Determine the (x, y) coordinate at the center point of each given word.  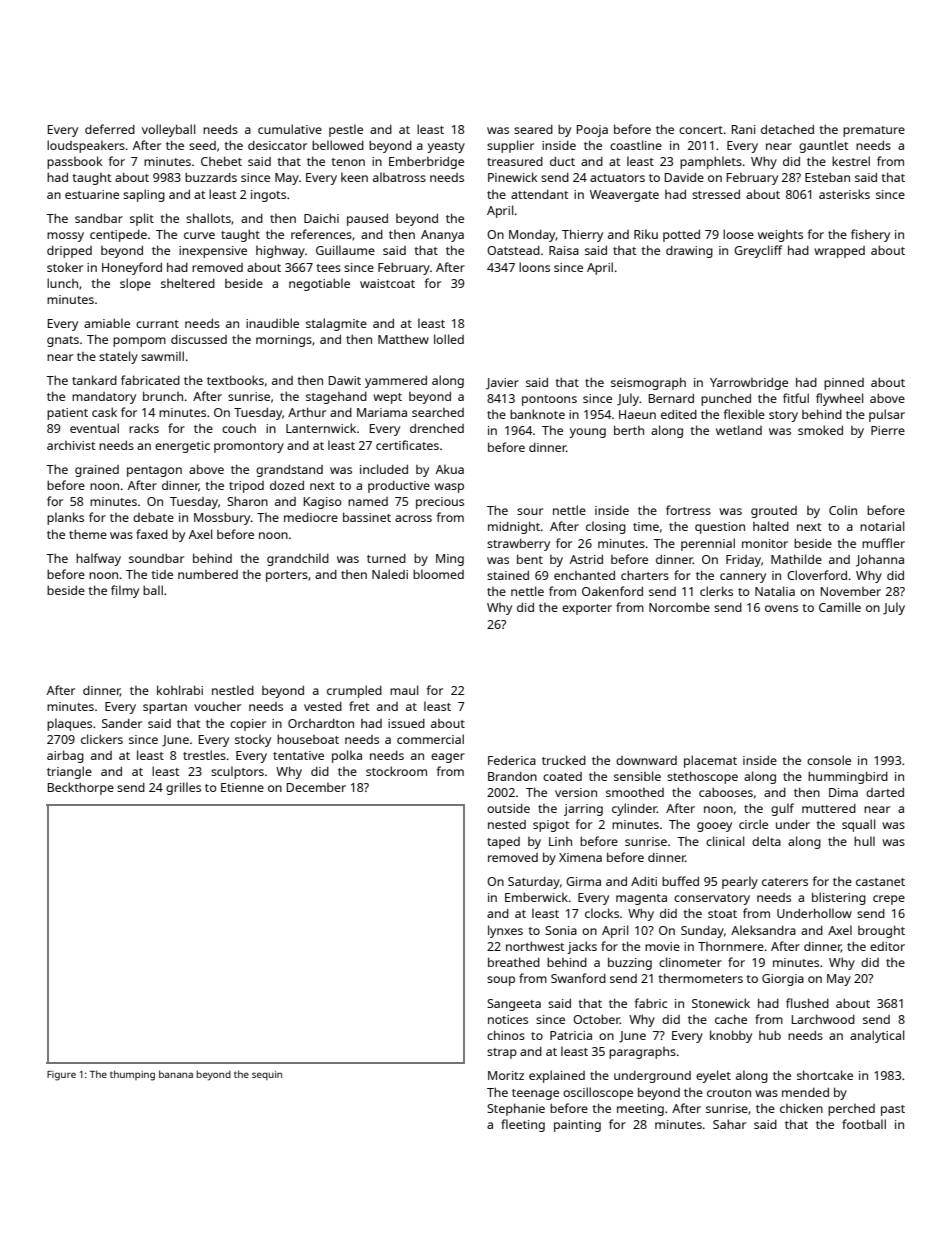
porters (287, 576)
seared (533, 129)
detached (787, 129)
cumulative (290, 129)
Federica (512, 760)
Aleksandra (763, 930)
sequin (267, 1075)
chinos (506, 1035)
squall (858, 825)
